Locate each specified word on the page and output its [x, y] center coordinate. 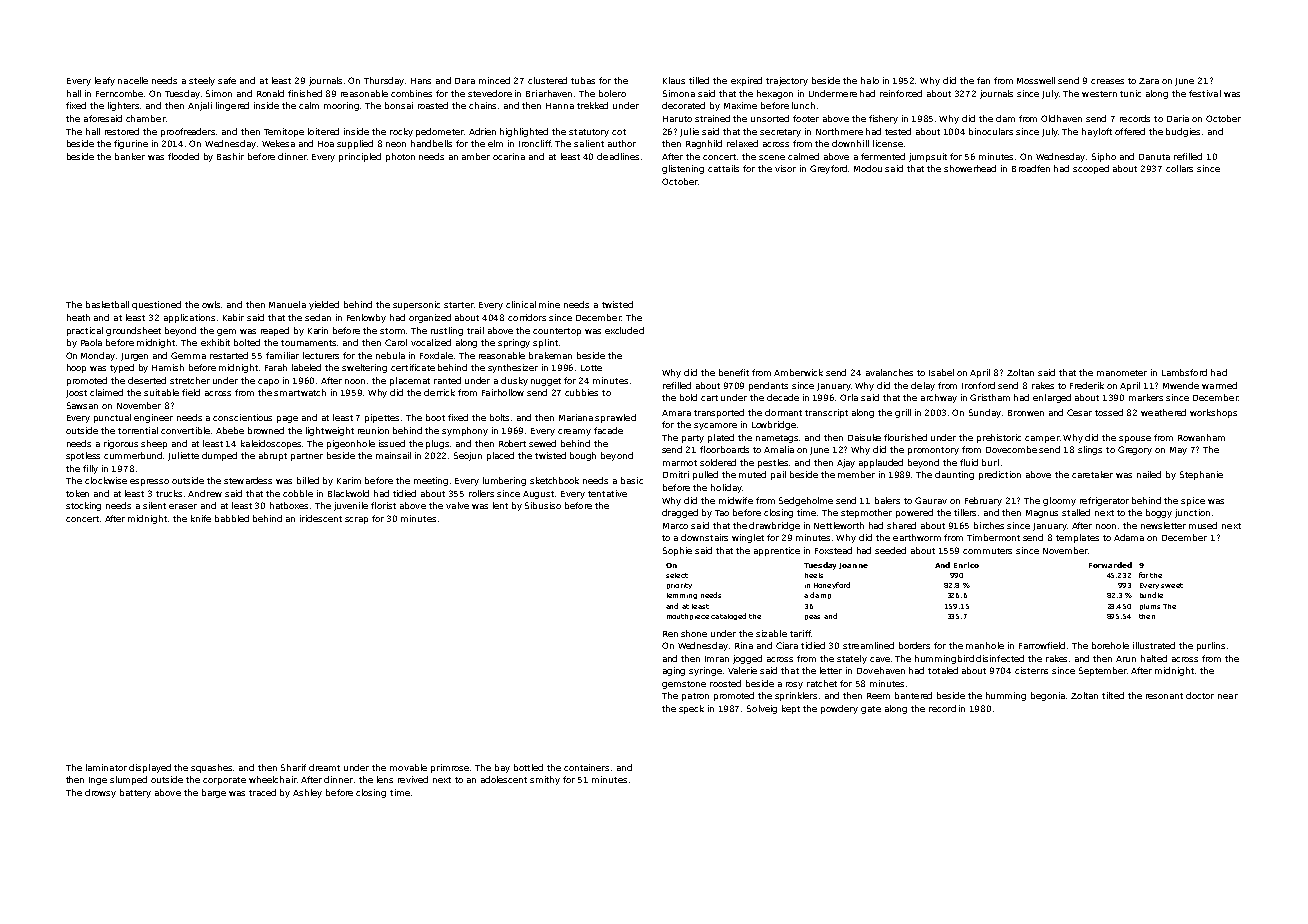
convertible [185, 430]
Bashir [230, 156]
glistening [683, 169]
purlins [1211, 646]
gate [871, 710]
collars [1179, 168]
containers [586, 767]
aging [674, 671]
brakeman [550, 355]
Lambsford [1184, 372]
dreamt [324, 767]
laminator [106, 767]
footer [806, 118]
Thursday [385, 81]
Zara [1149, 81]
